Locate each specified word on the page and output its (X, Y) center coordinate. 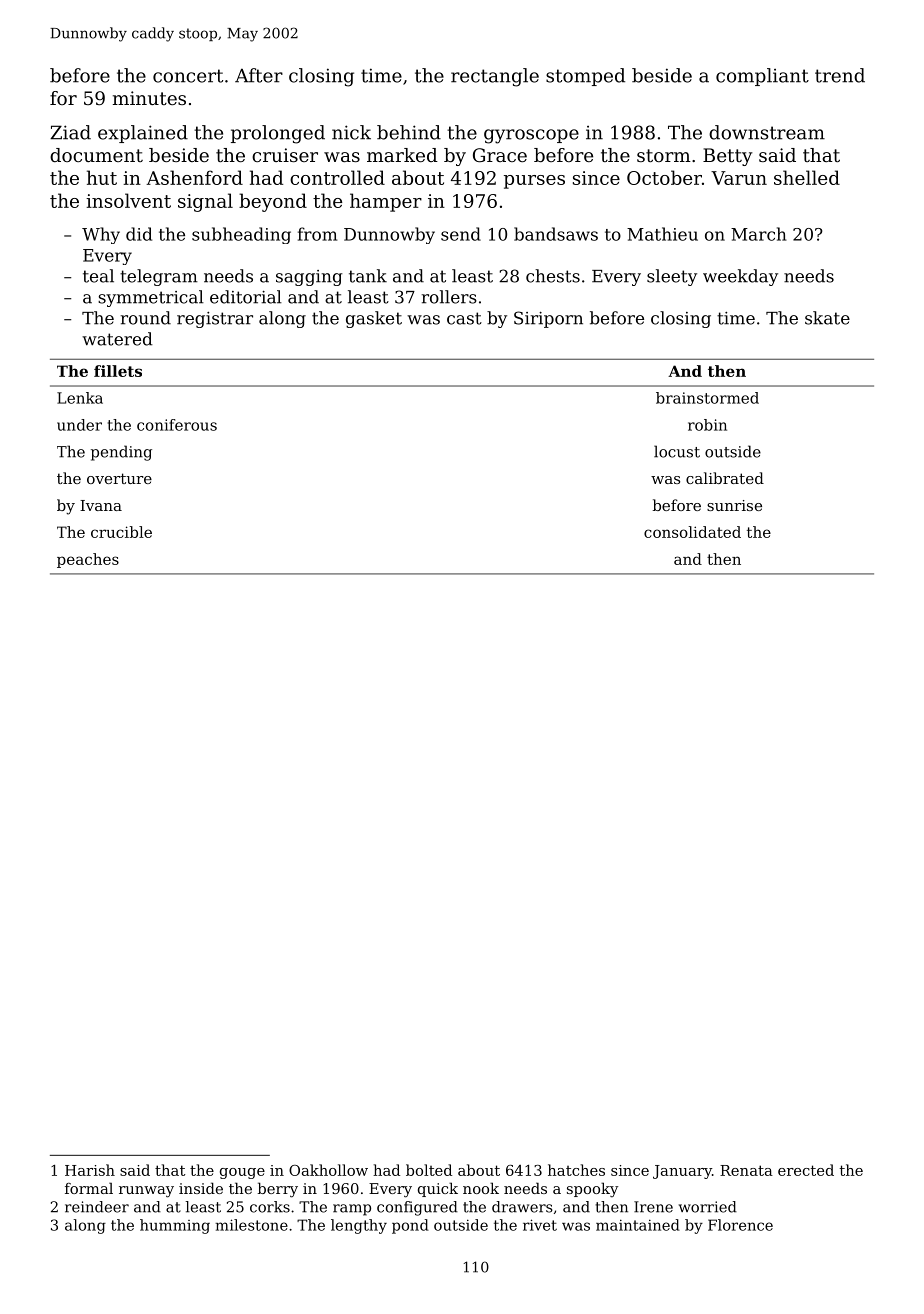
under (79, 425)
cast (464, 318)
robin (707, 425)
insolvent (128, 200)
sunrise (734, 505)
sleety (672, 277)
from (317, 234)
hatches (576, 1170)
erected (806, 1170)
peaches (88, 560)
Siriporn (548, 319)
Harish (90, 1170)
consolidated (692, 532)
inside (201, 1188)
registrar (215, 320)
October (664, 177)
